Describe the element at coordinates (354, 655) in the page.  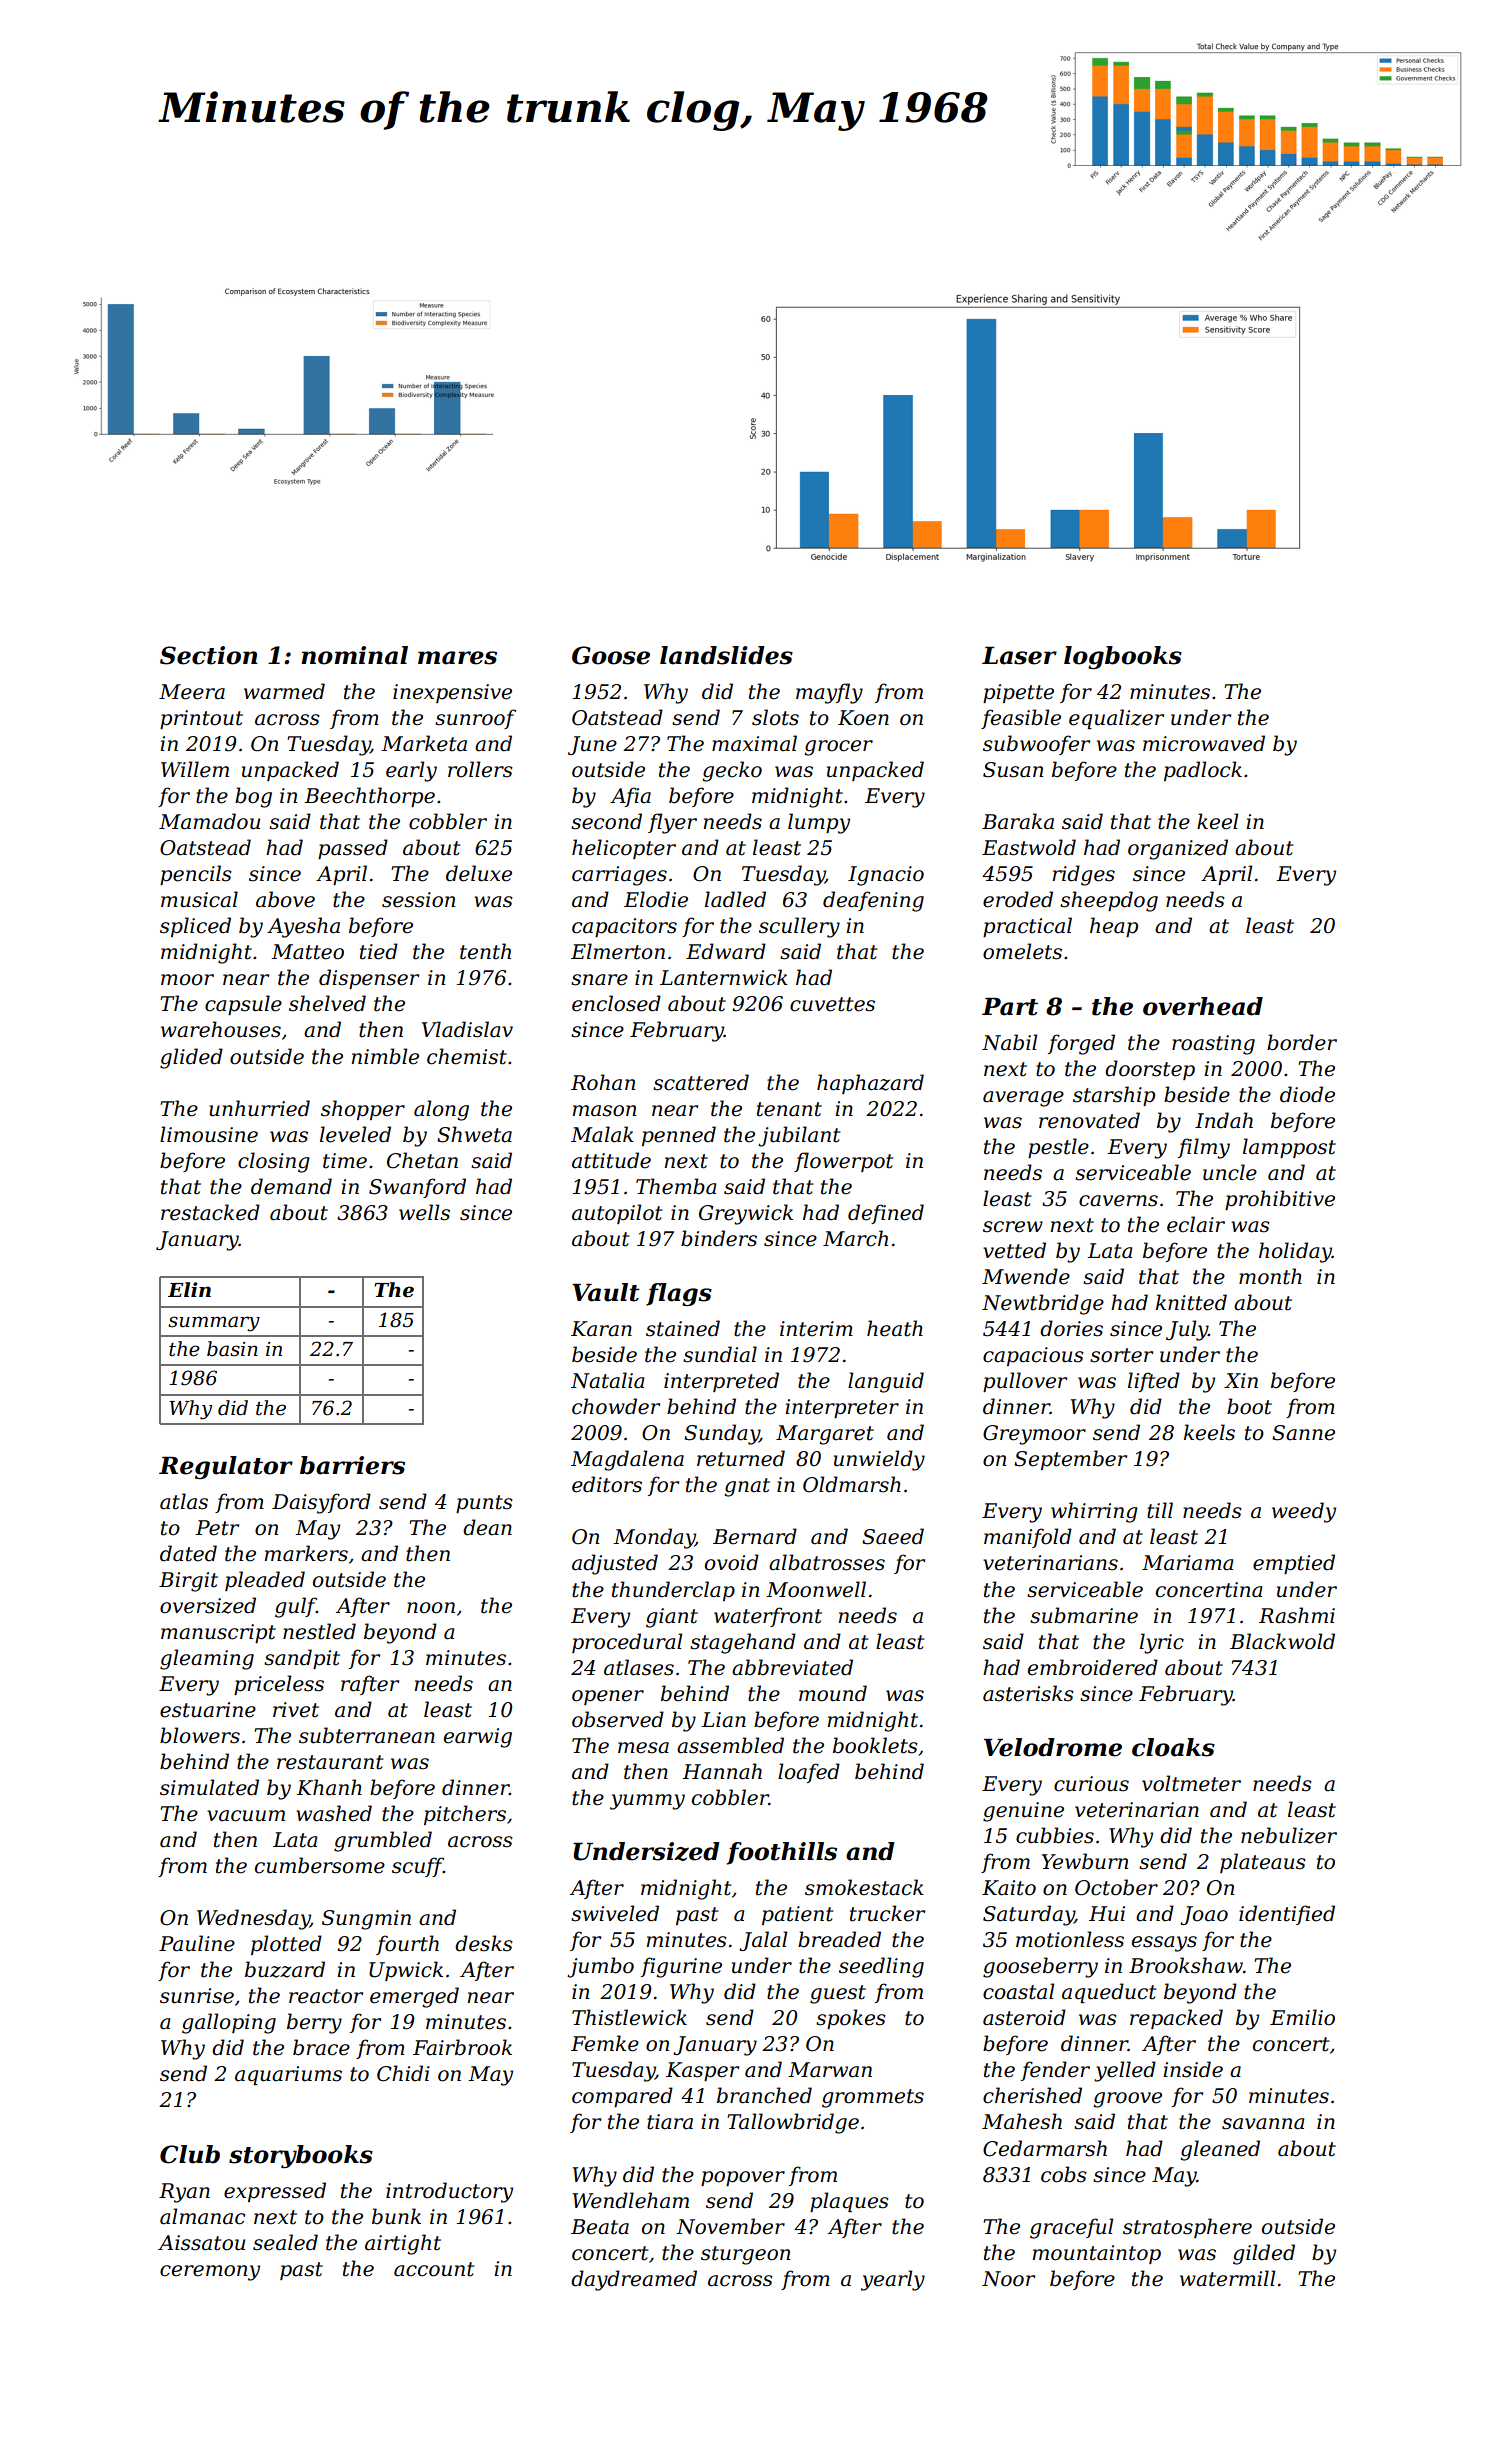
I see `nominal` at that location.
